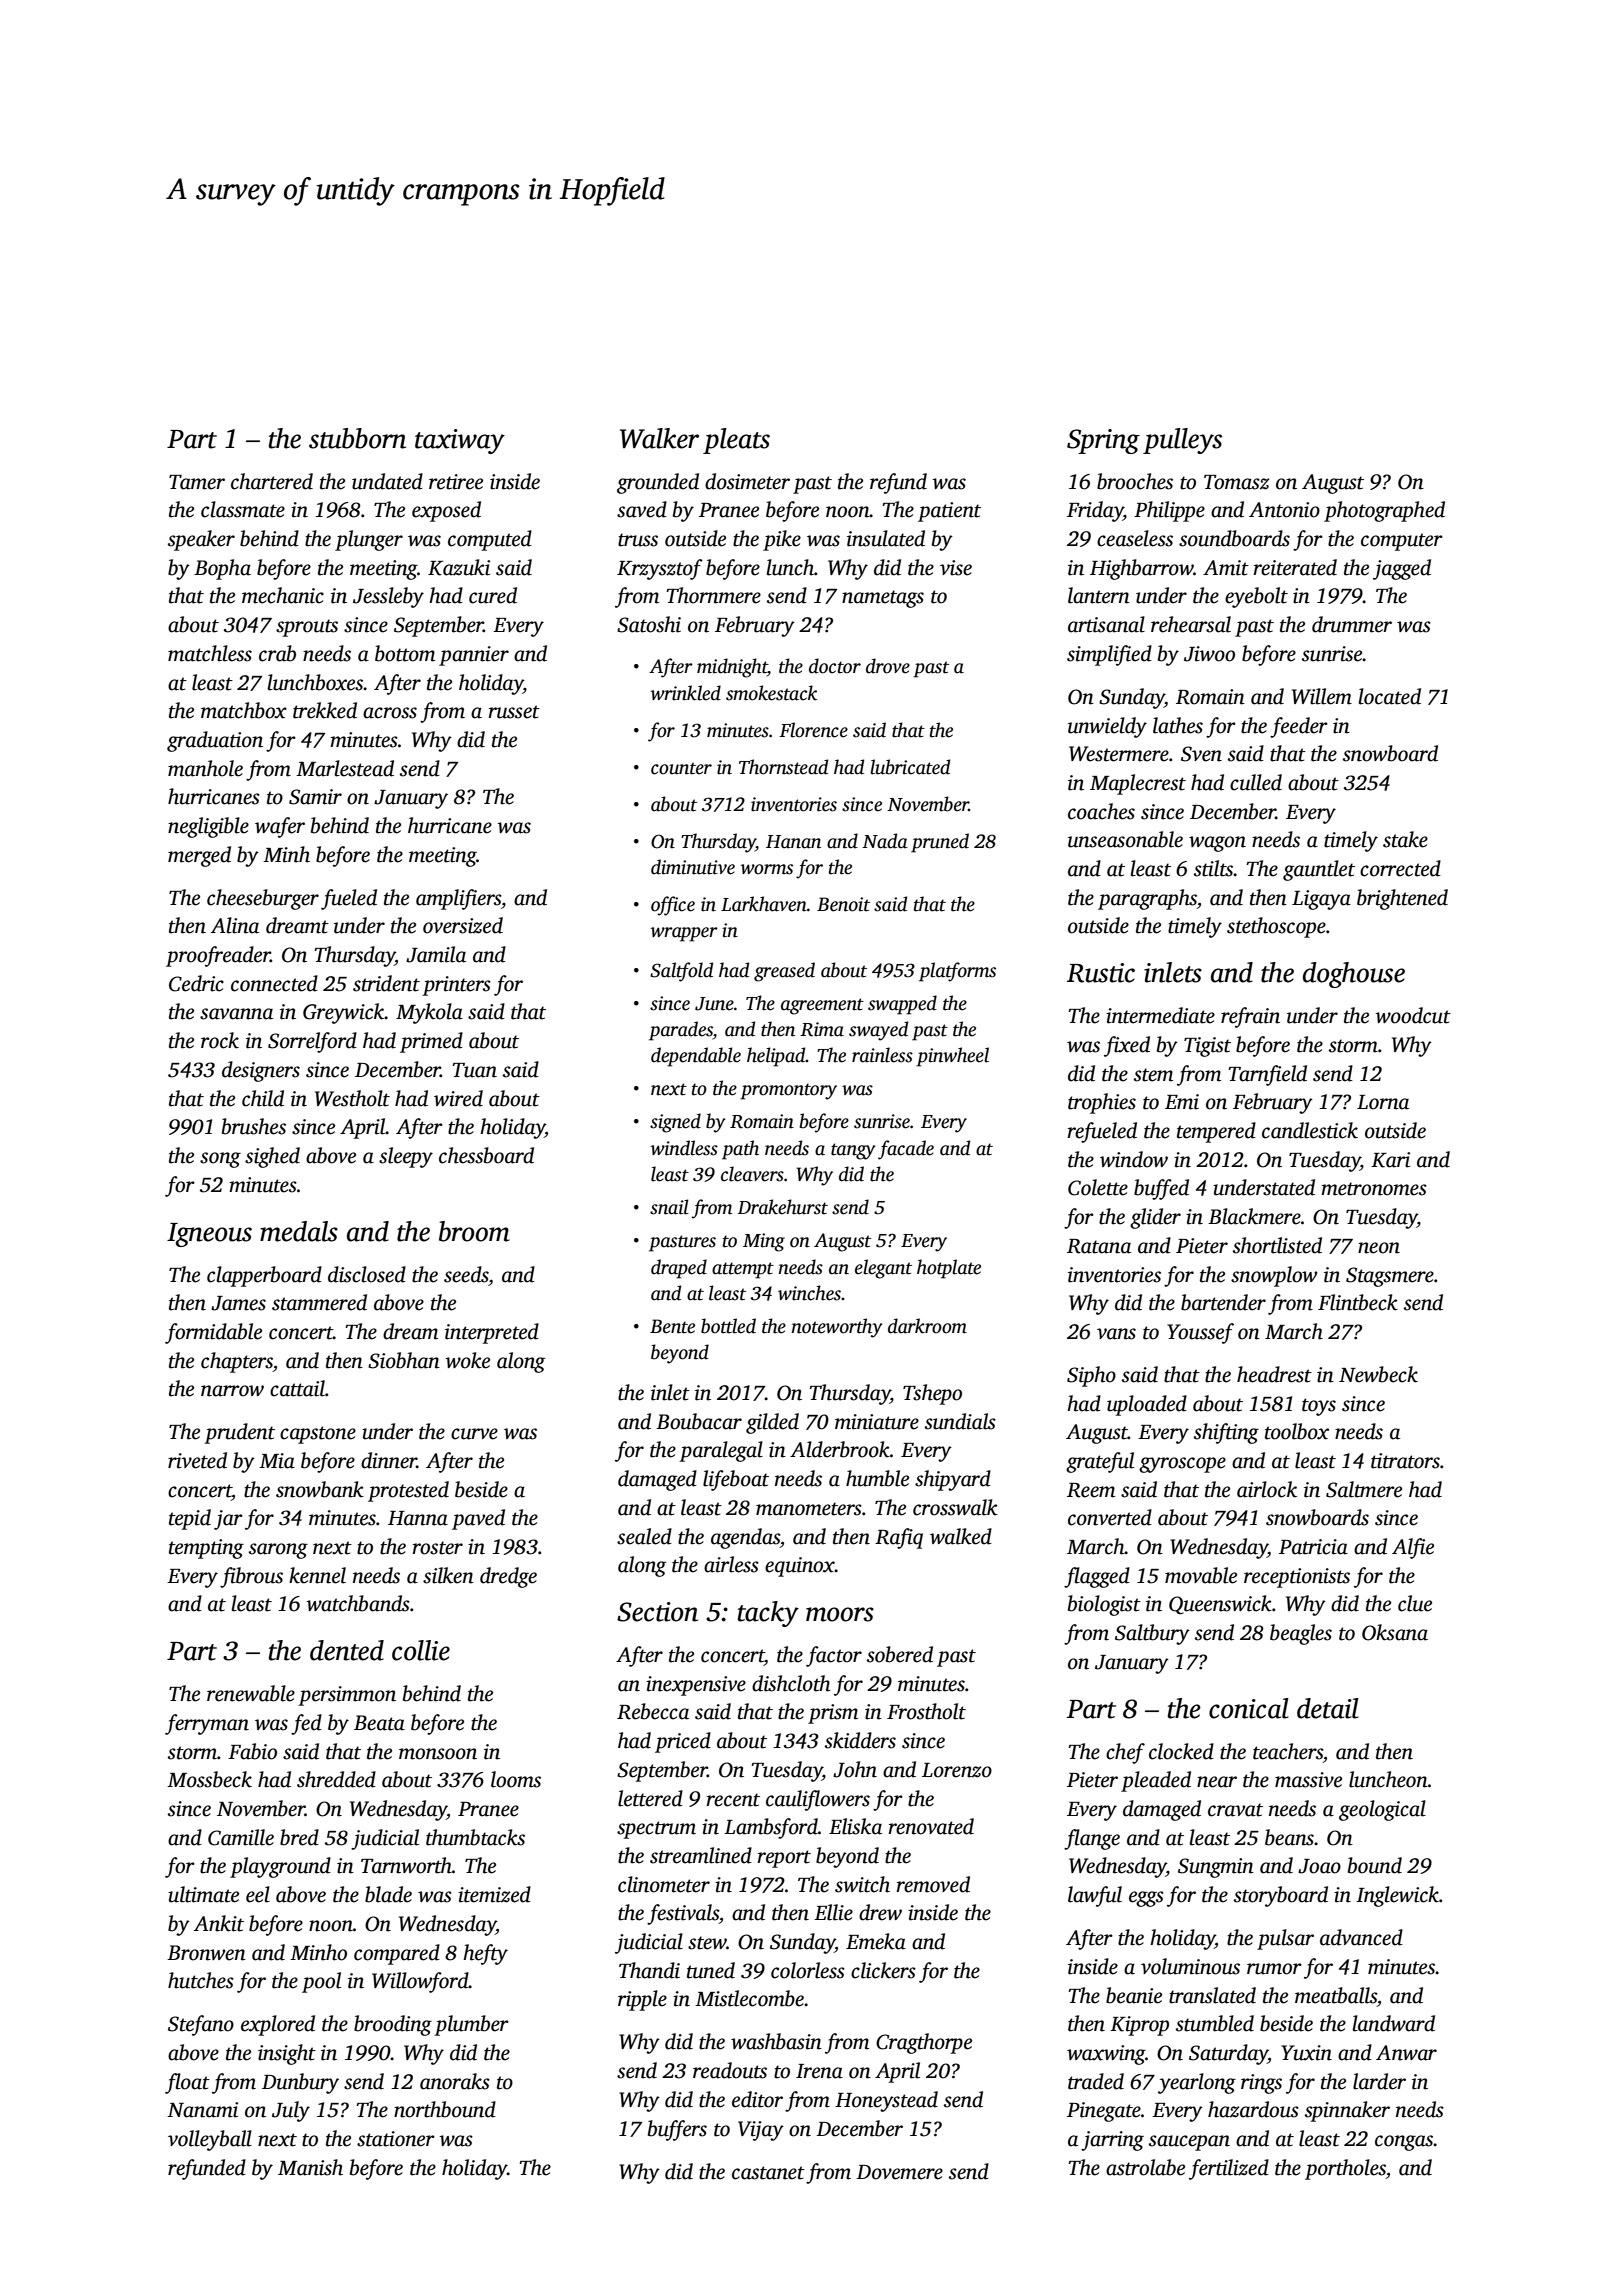  I want to click on clapperboard, so click(264, 1276).
